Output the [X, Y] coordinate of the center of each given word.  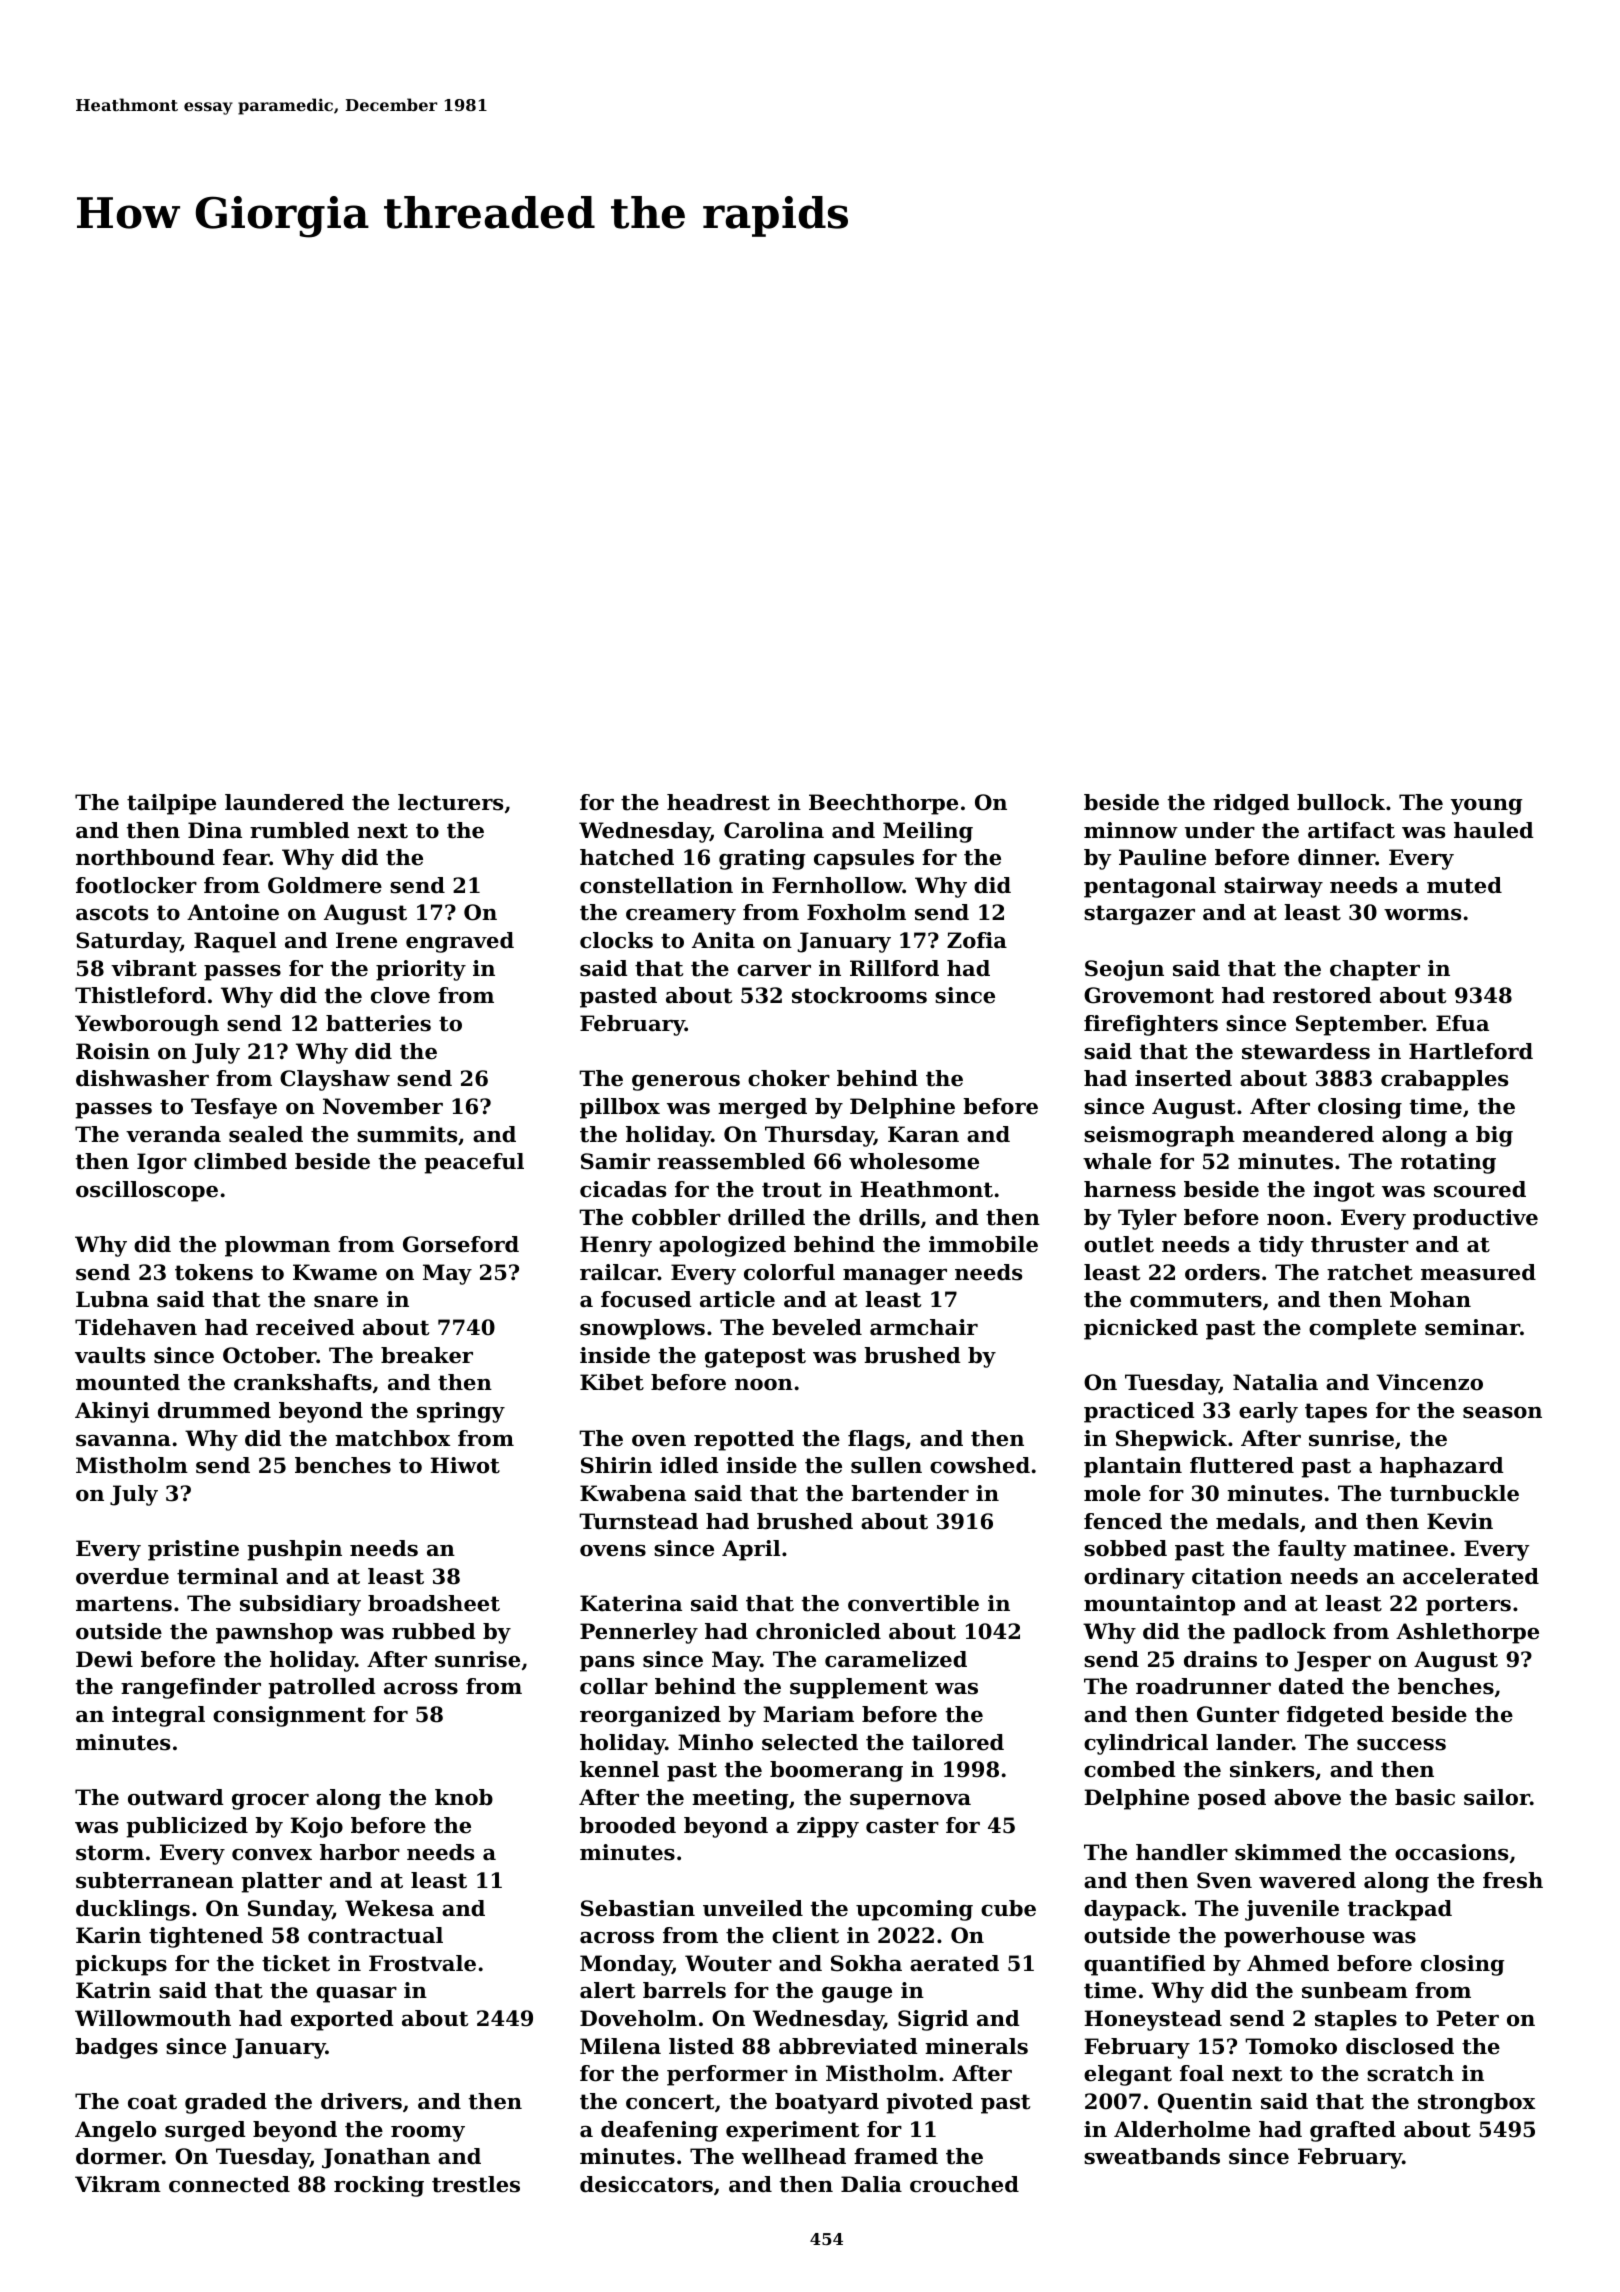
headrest [718, 802]
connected [229, 2184]
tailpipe [171, 804]
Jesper [1332, 1661]
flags [876, 1440]
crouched [964, 2184]
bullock [1341, 802]
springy [461, 1412]
